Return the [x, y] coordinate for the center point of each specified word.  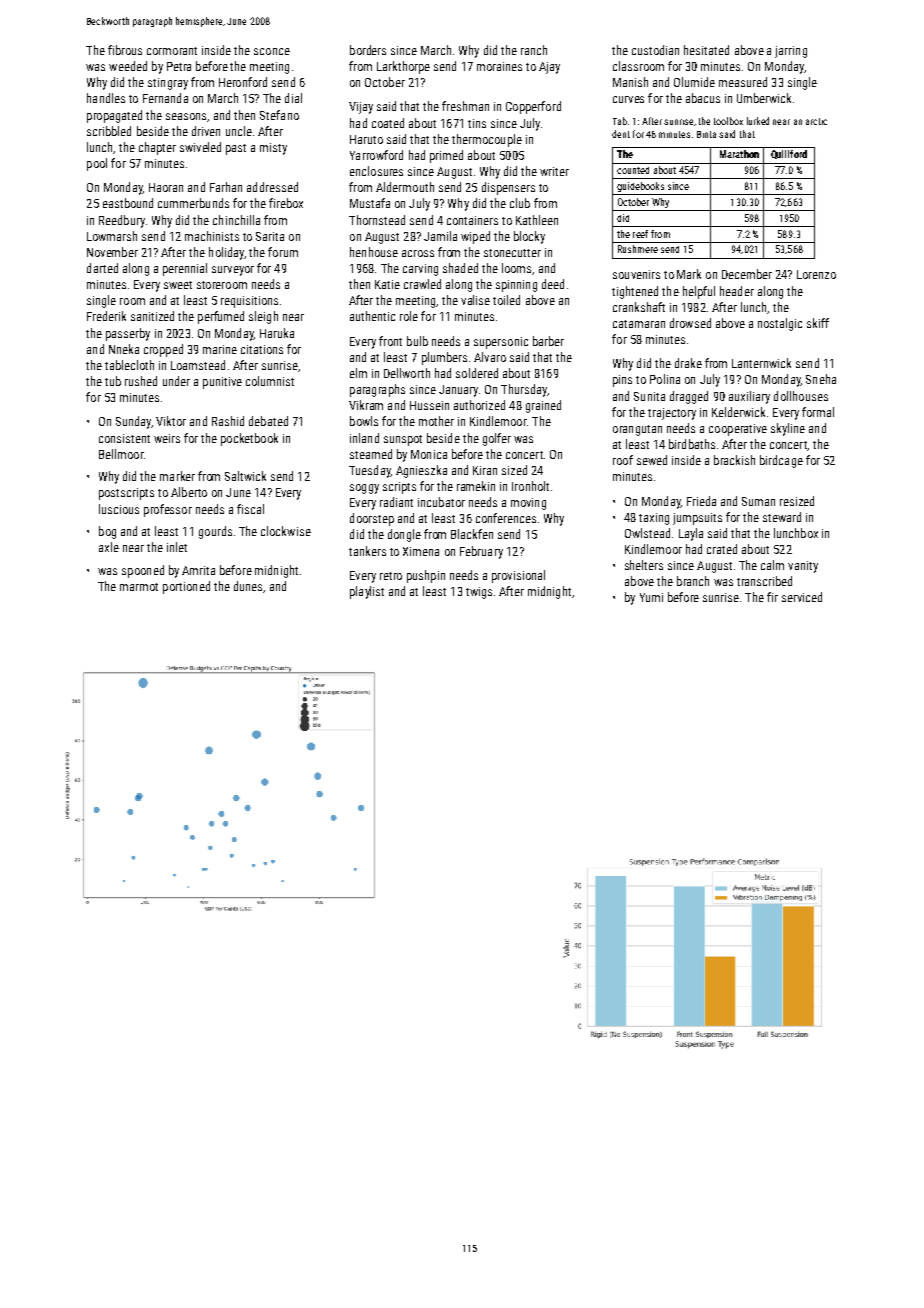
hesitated [706, 50]
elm [358, 373]
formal [818, 412]
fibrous [125, 50]
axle [109, 547]
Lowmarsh [112, 236]
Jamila [440, 236]
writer [554, 171]
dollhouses [801, 396]
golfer [497, 439]
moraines [499, 66]
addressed [272, 187]
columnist [270, 381]
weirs [167, 438]
